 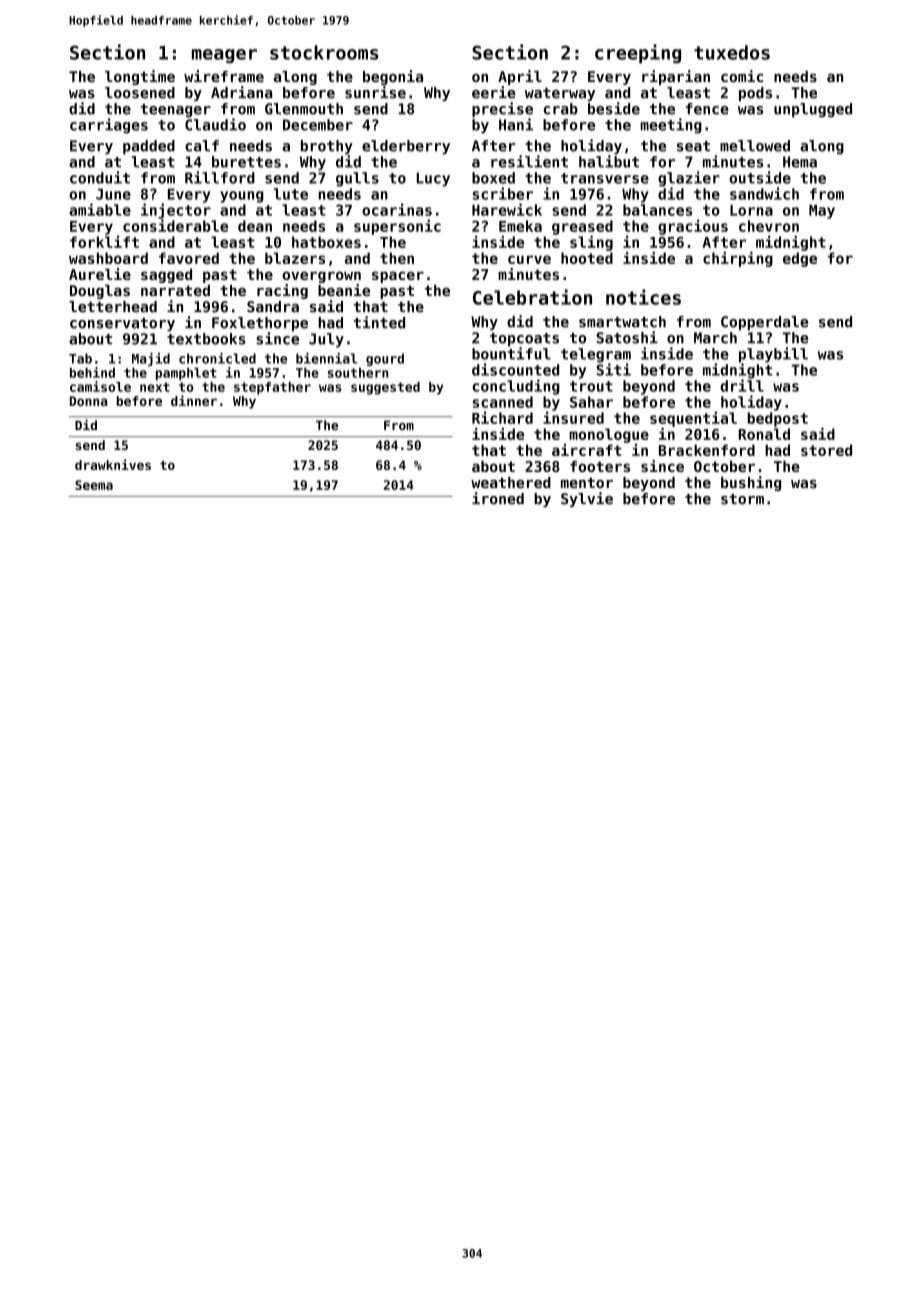 What do you see at coordinates (224, 56) in the screenshot?
I see `meager` at bounding box center [224, 56].
